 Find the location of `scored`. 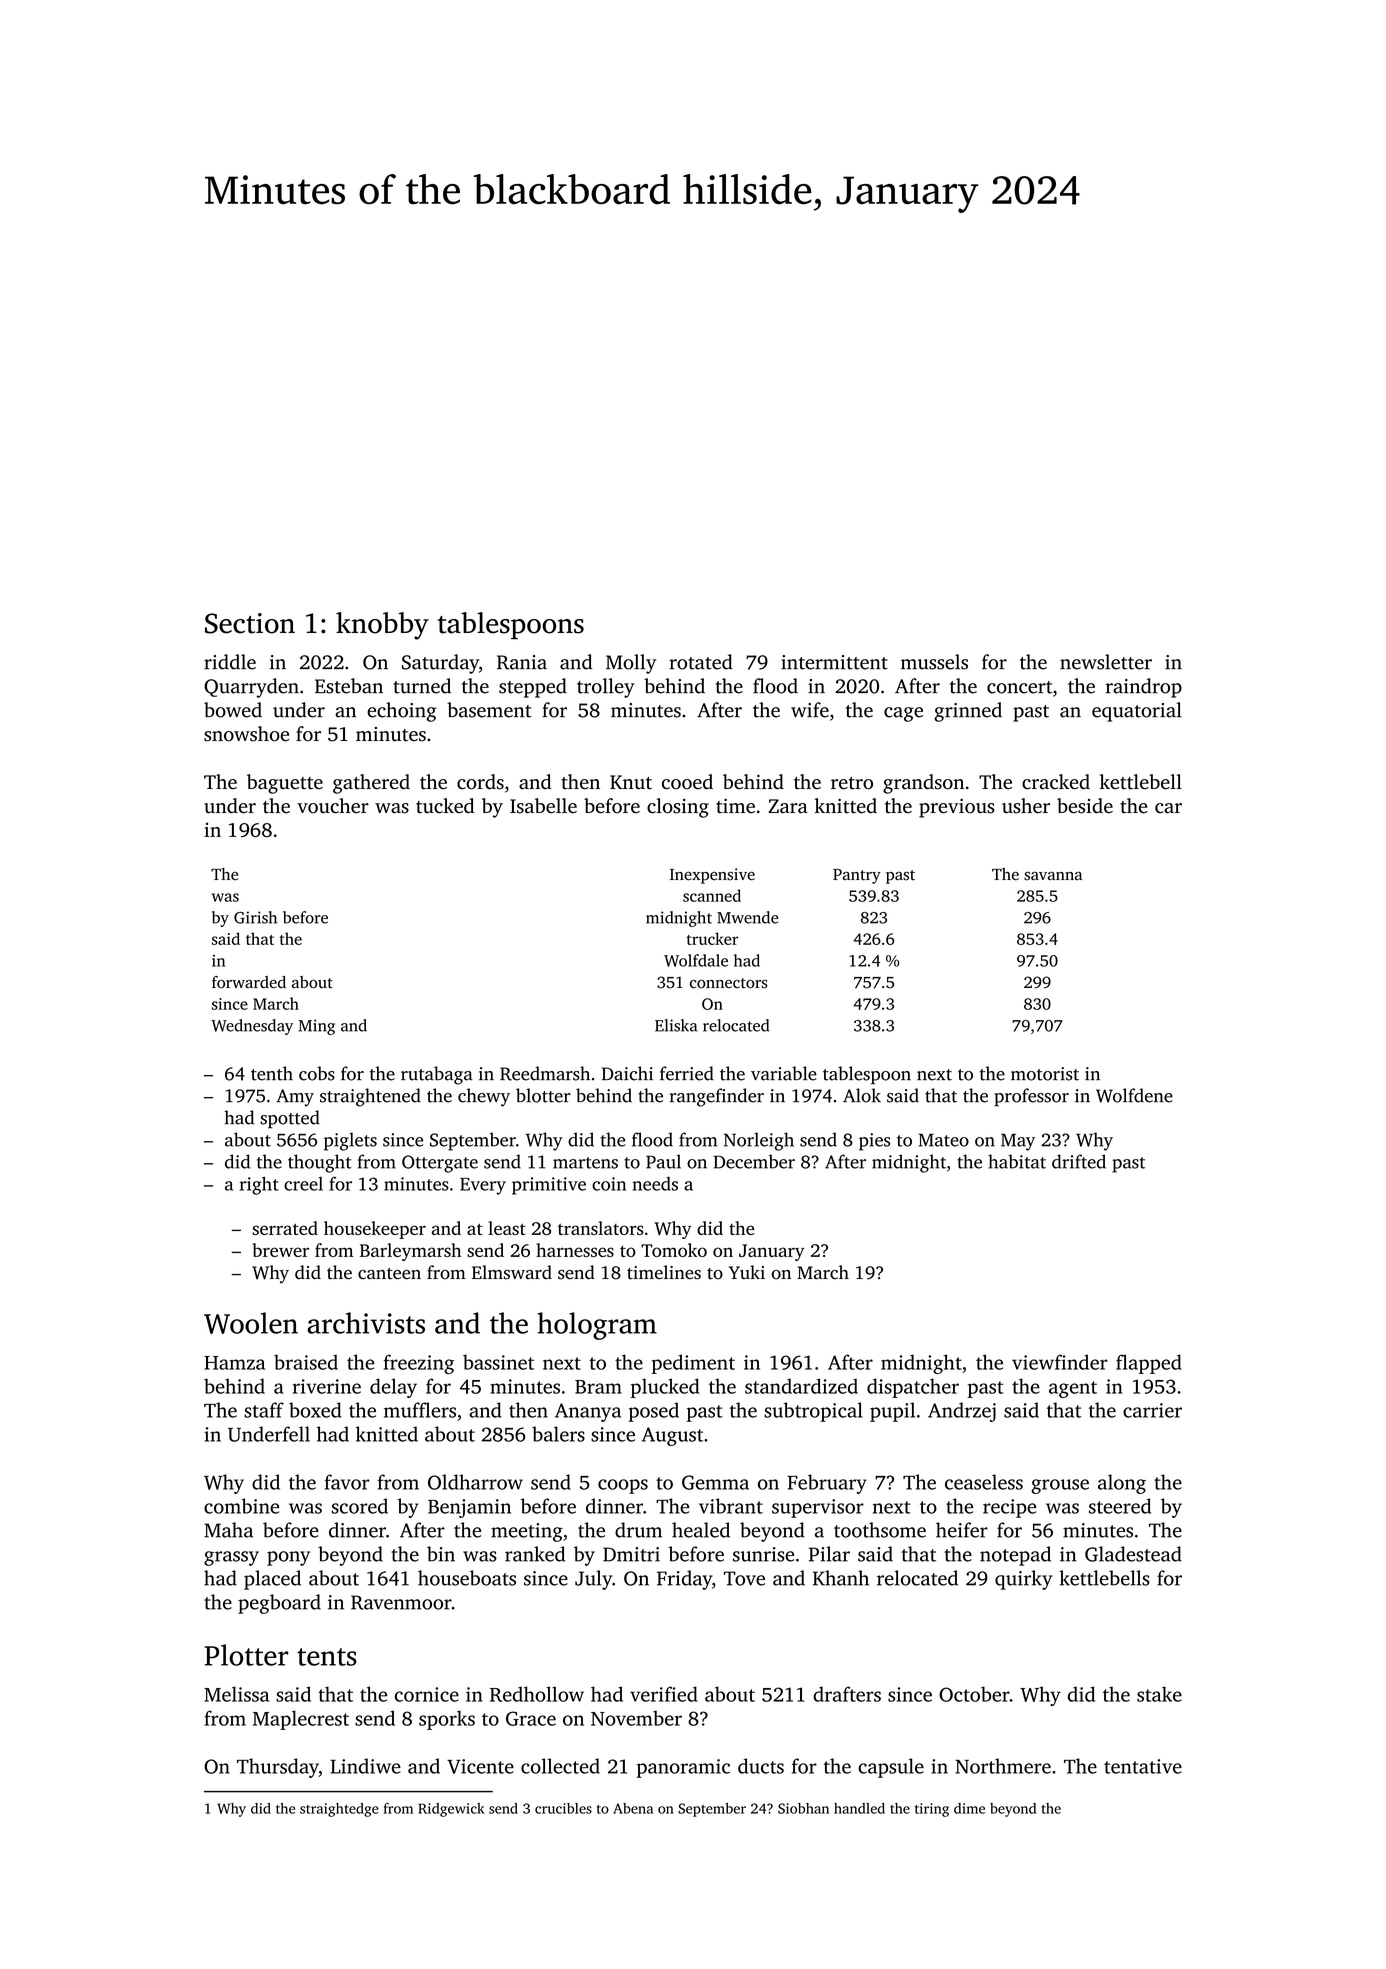

scored is located at coordinates (359, 1506).
